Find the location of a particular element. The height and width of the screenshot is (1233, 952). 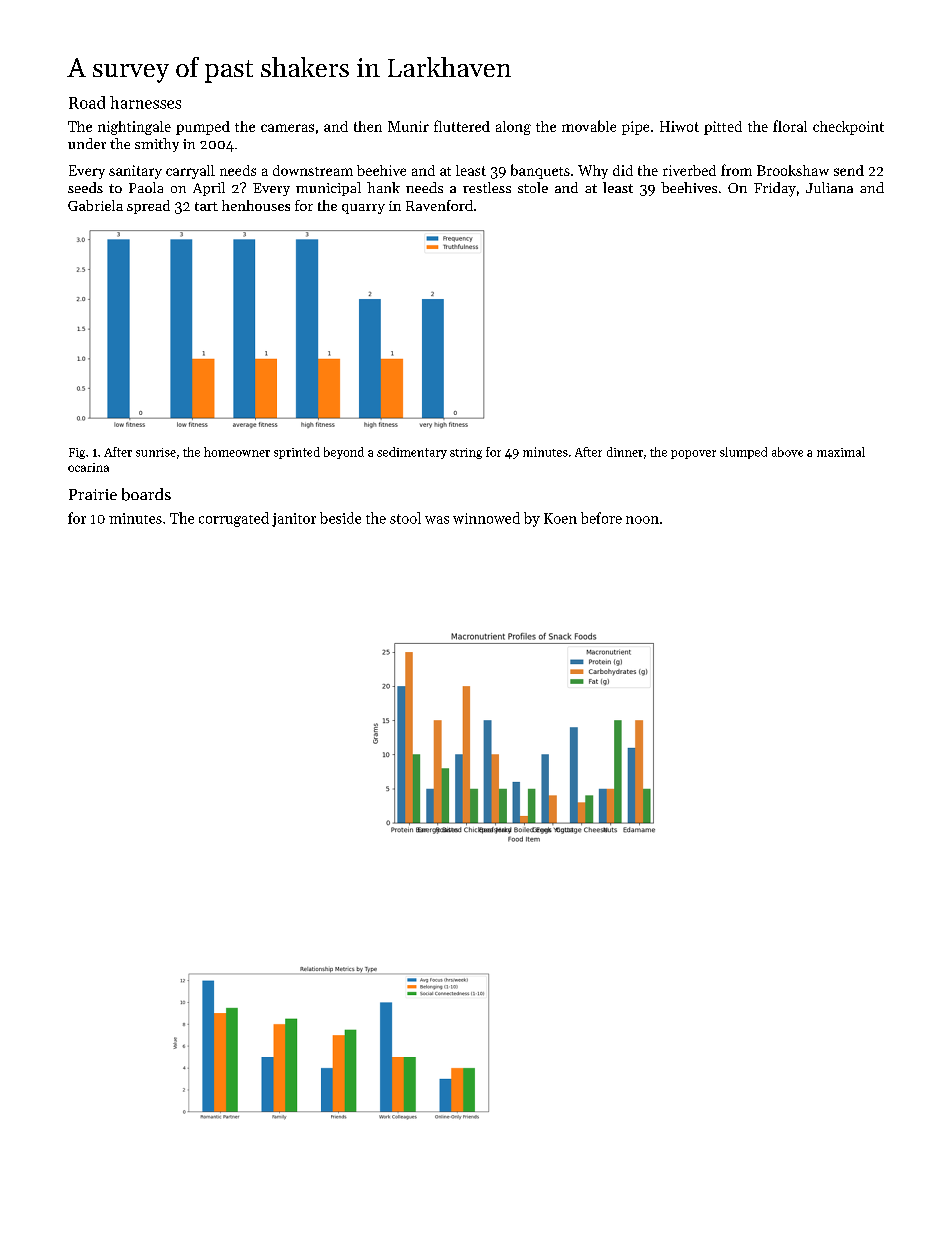

corrugated is located at coordinates (234, 519).
